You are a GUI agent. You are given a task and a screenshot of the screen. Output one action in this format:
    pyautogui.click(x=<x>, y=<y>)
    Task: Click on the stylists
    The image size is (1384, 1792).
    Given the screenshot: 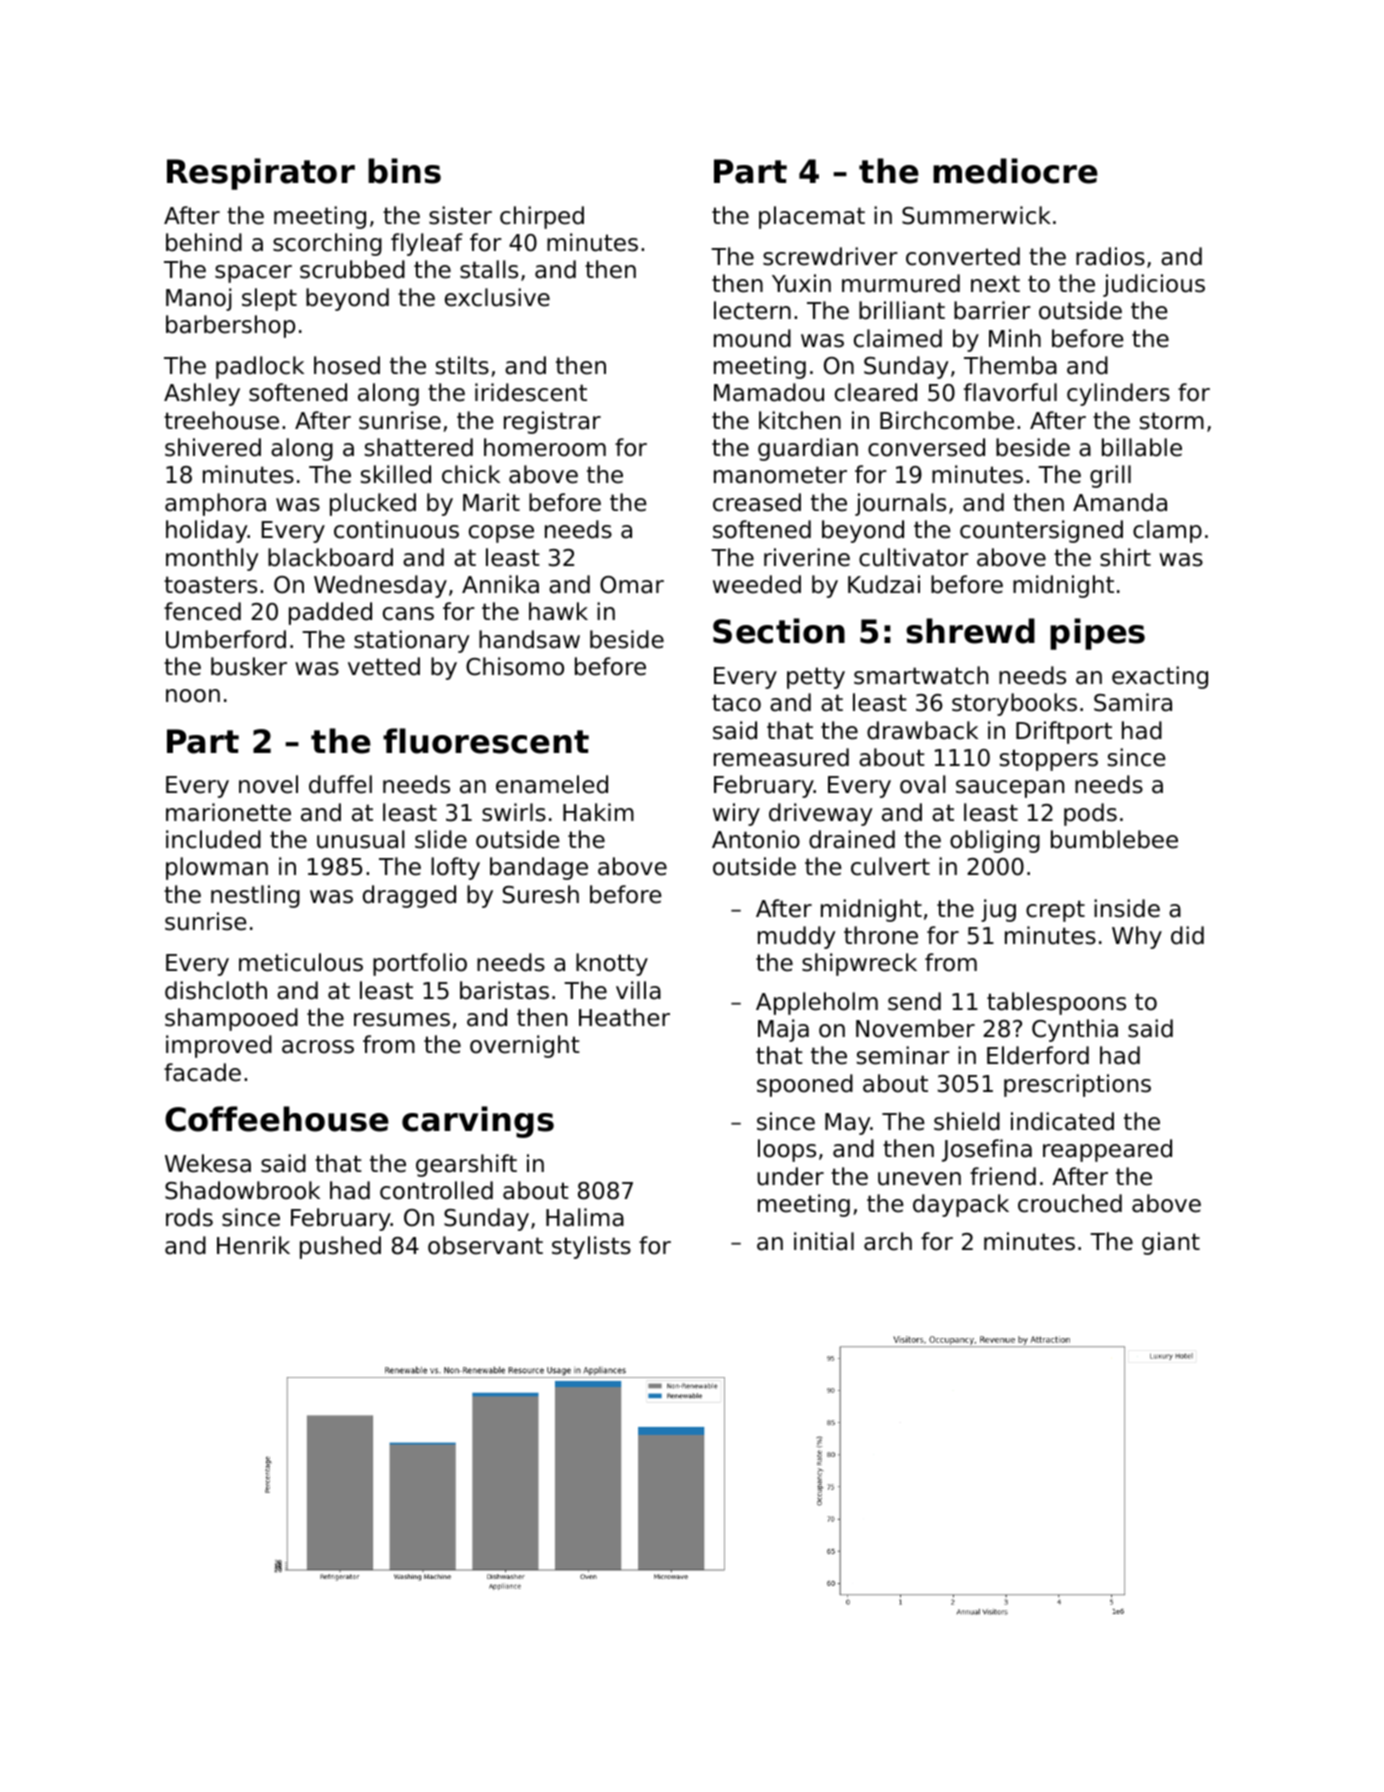 What is the action you would take?
    pyautogui.click(x=591, y=1247)
